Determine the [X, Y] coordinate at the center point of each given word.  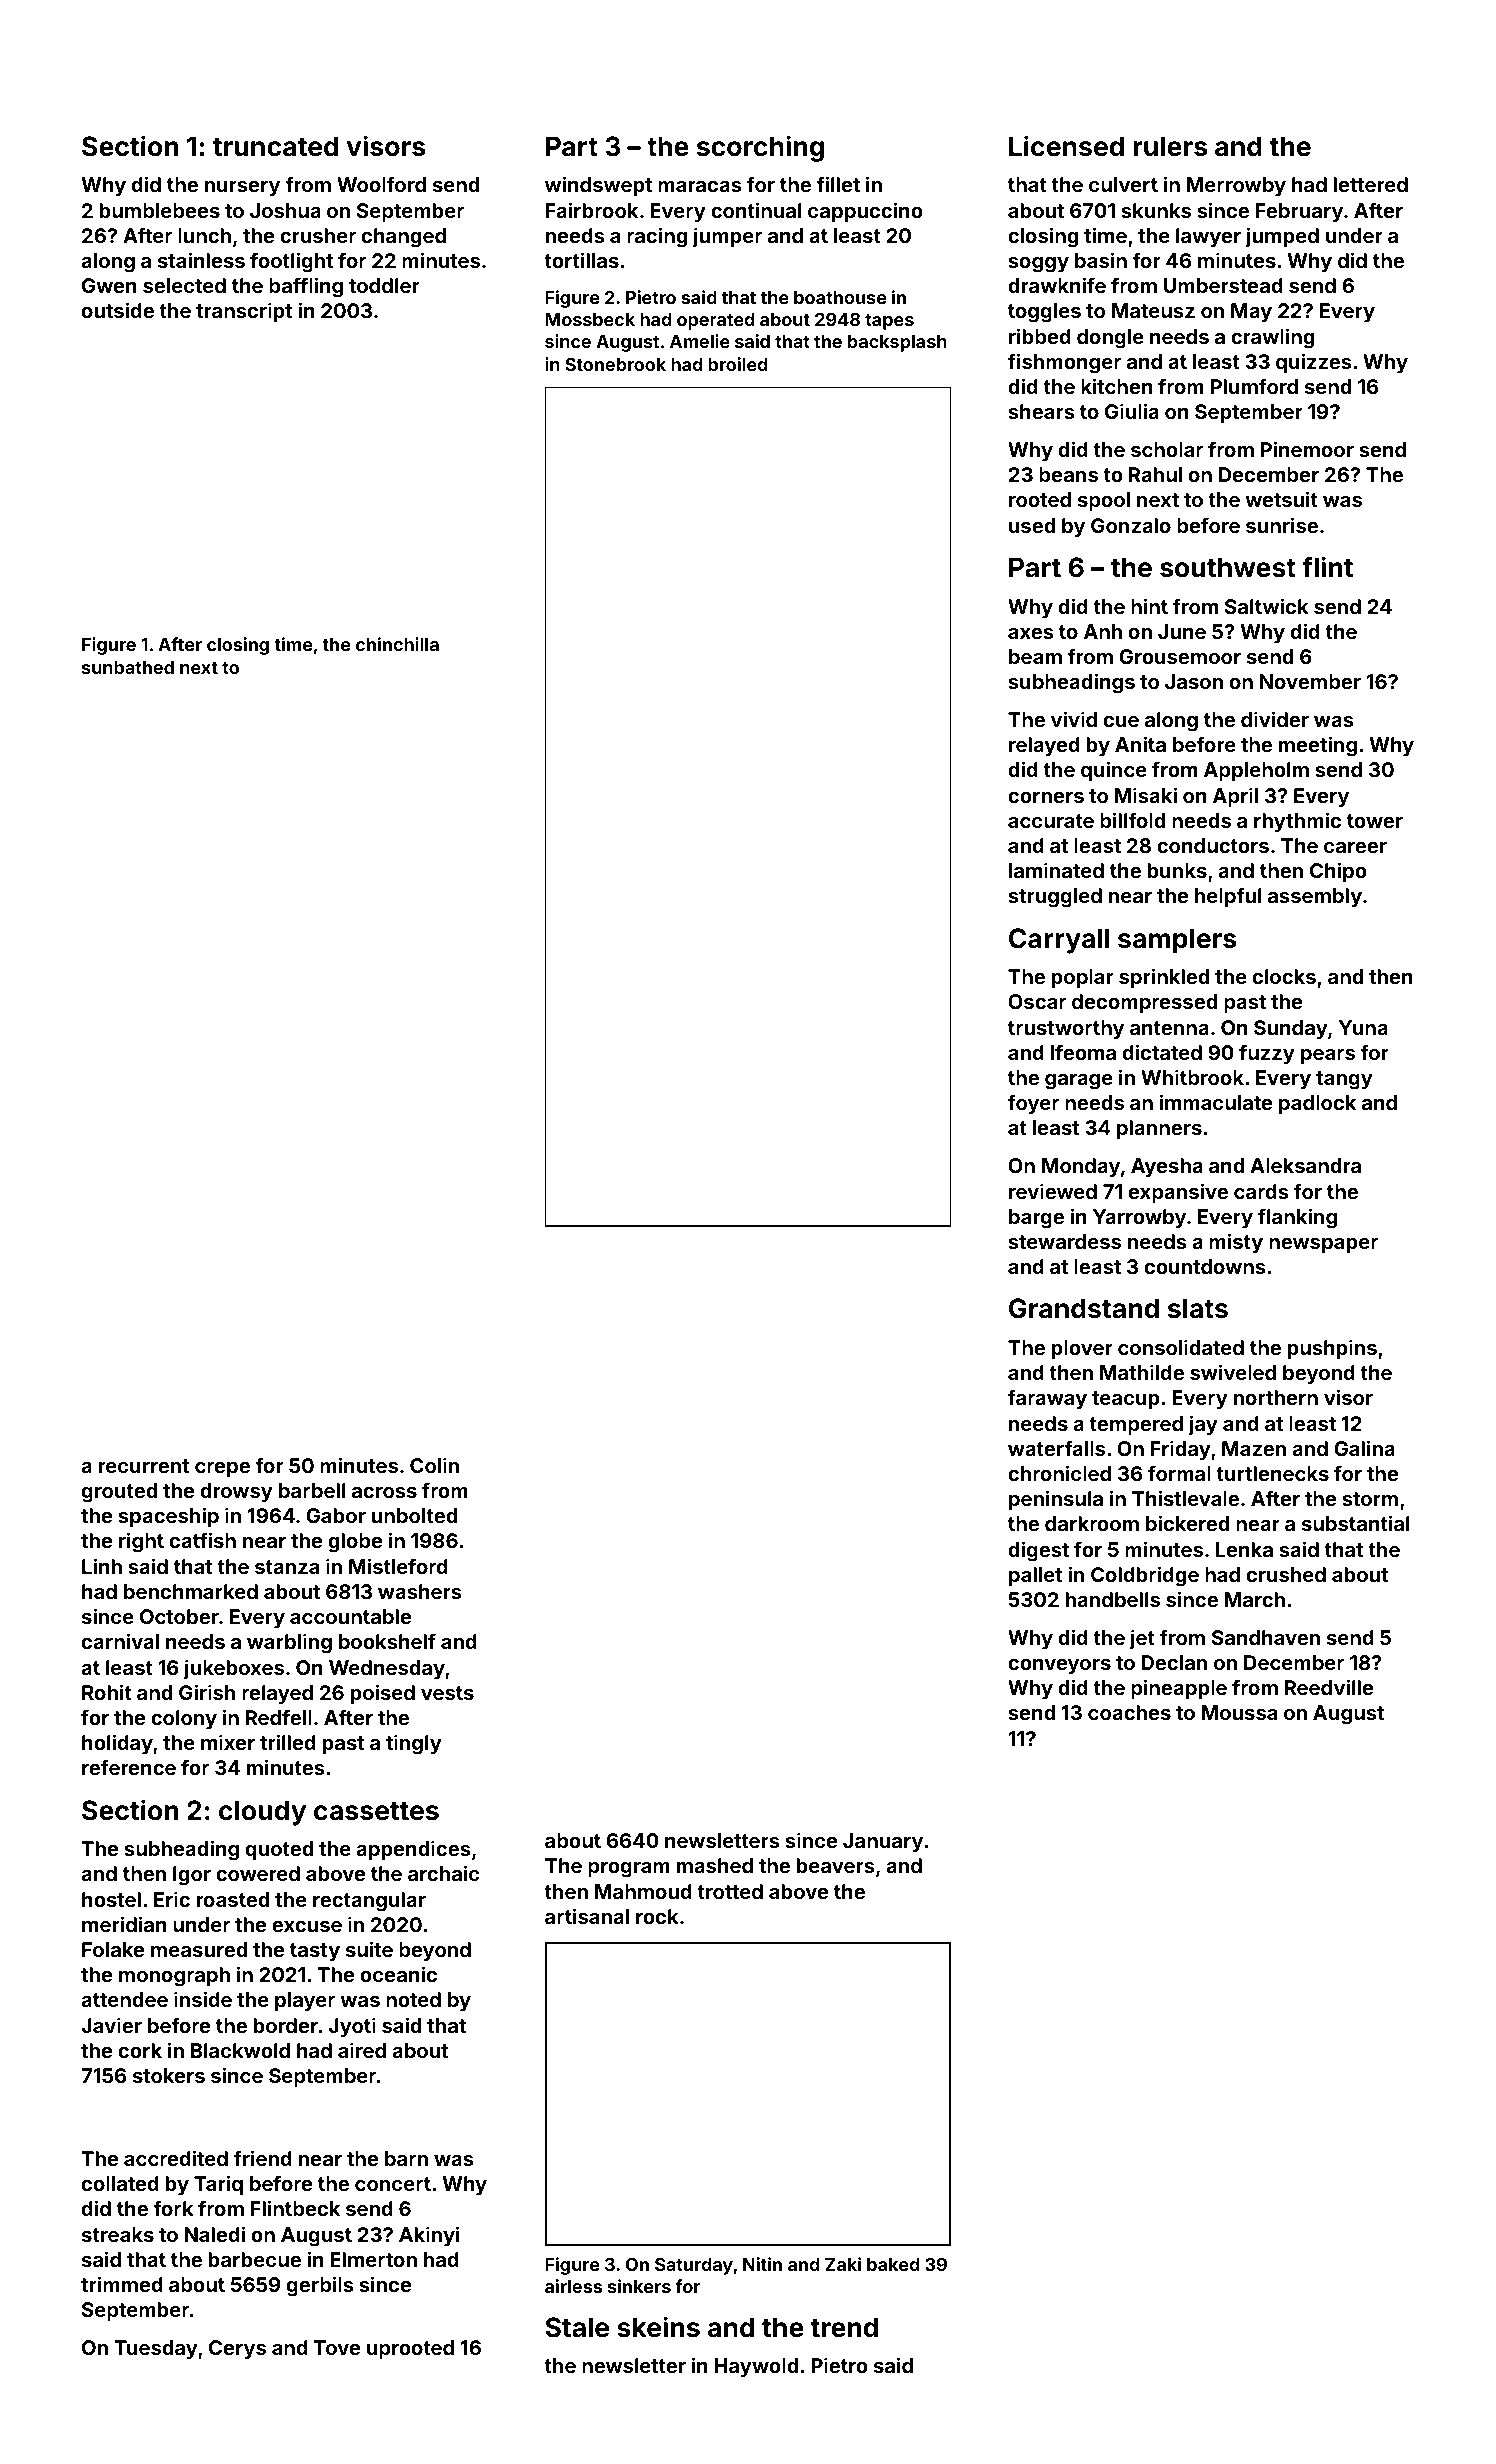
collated [120, 2183]
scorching [760, 148]
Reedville [1329, 1687]
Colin [434, 1465]
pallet [1035, 1576]
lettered [1371, 184]
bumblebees [160, 210]
